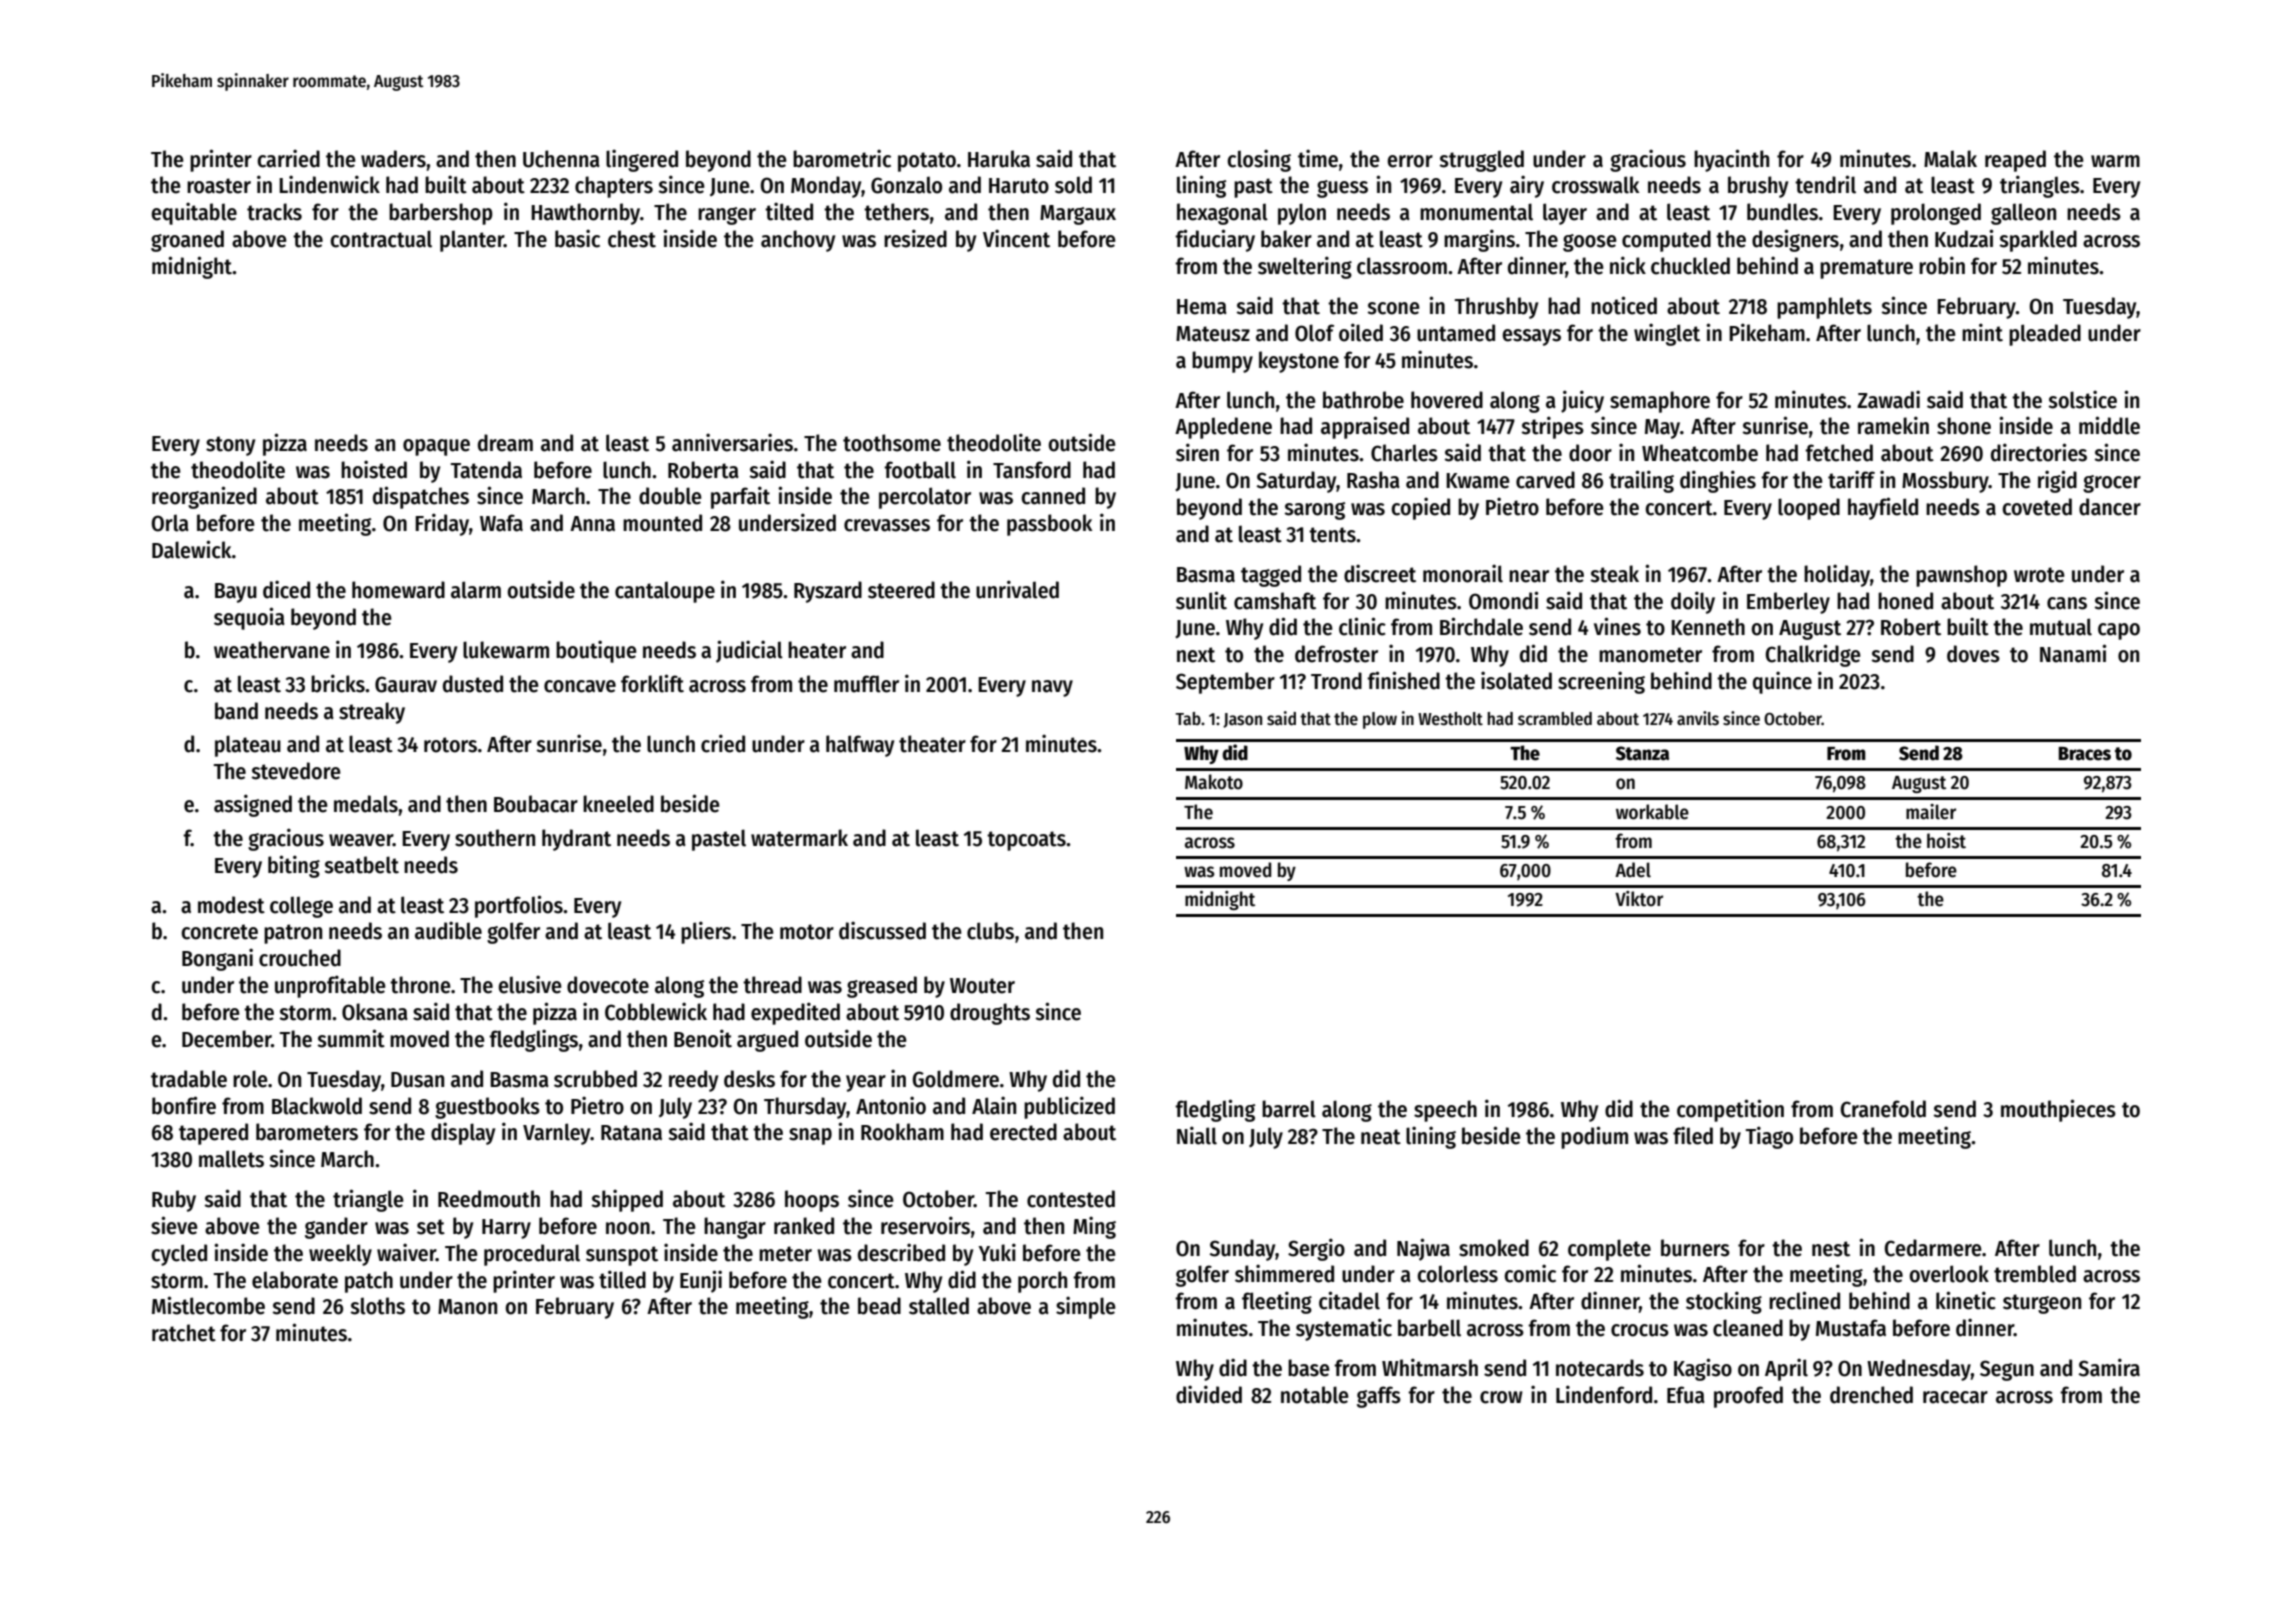 The height and width of the screenshot is (1620, 2292). I want to click on pamphlets, so click(1824, 308).
